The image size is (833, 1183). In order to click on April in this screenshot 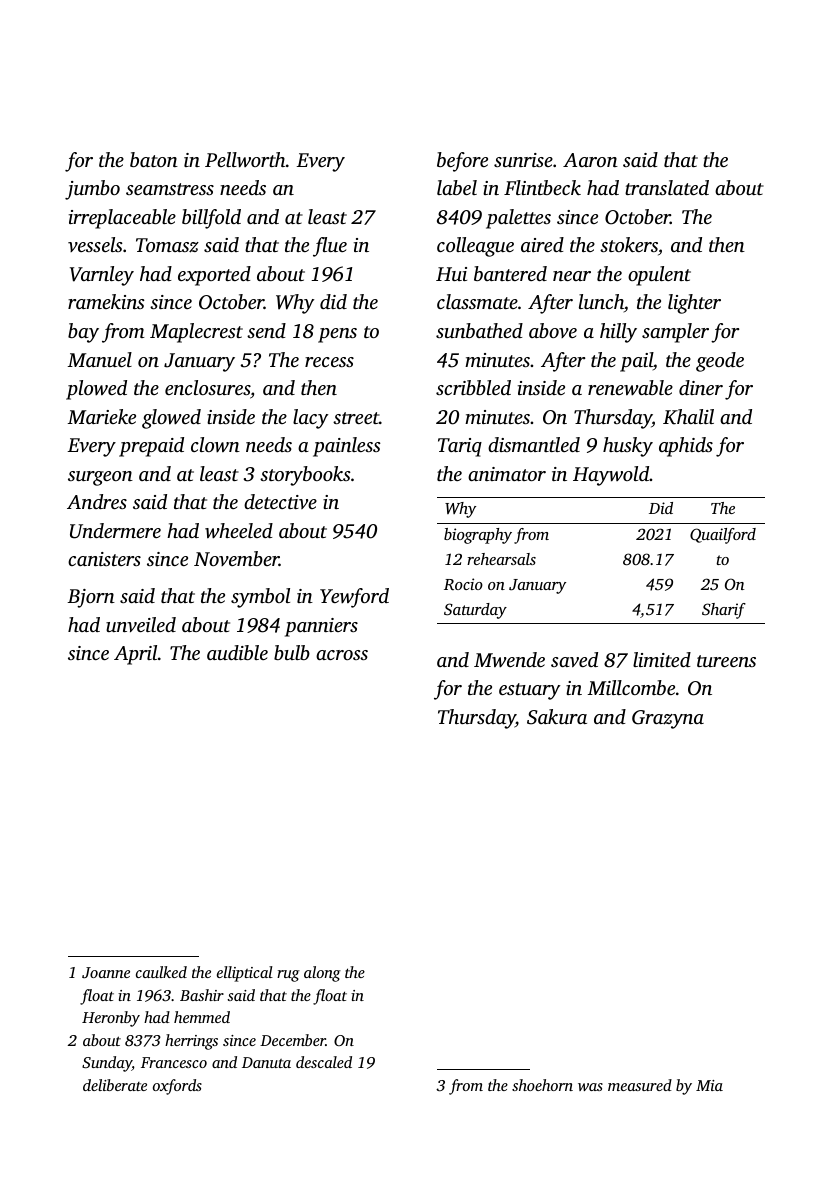, I will do `click(135, 655)`.
